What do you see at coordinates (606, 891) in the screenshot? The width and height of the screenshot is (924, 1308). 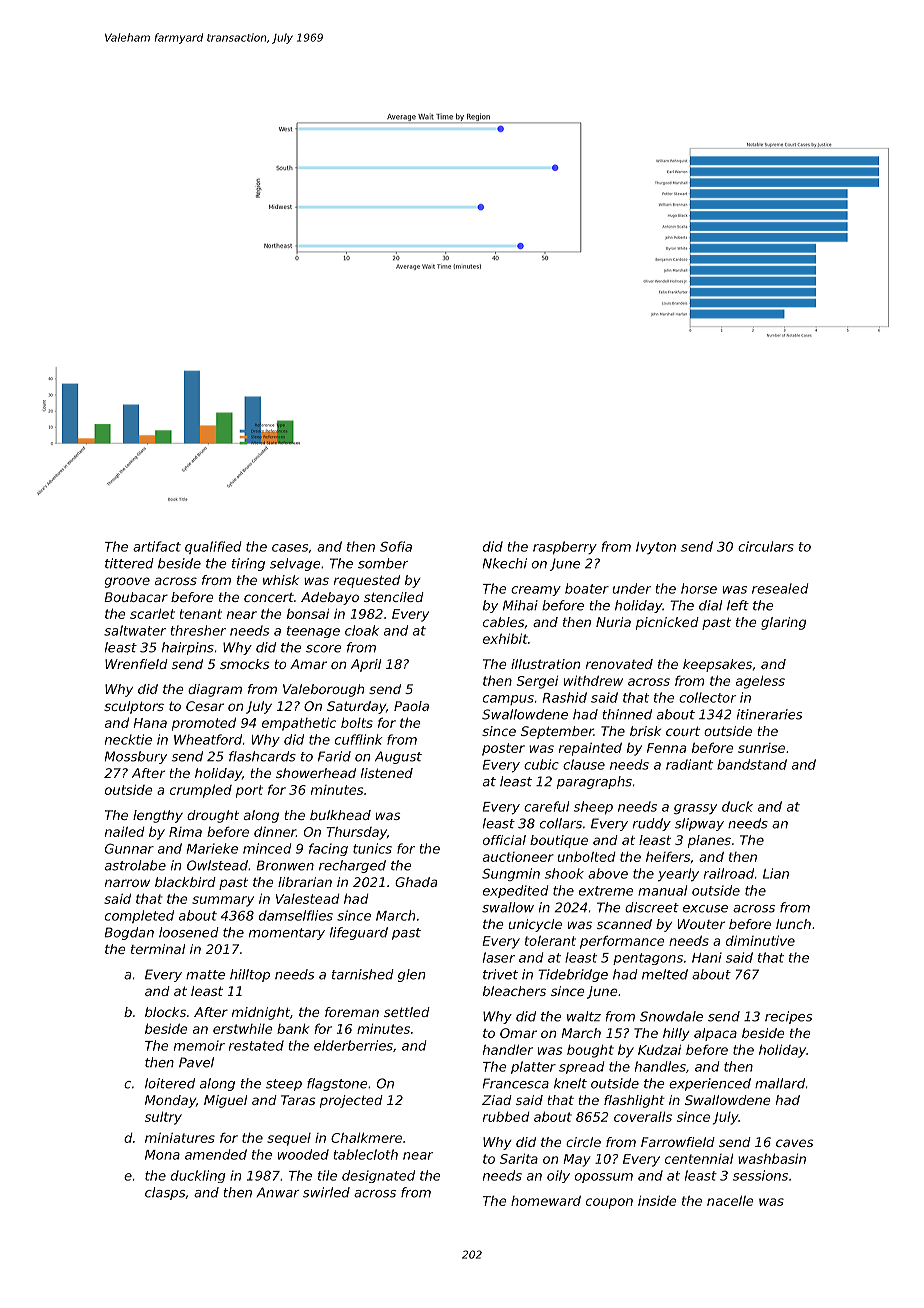 I see `extreme` at bounding box center [606, 891].
